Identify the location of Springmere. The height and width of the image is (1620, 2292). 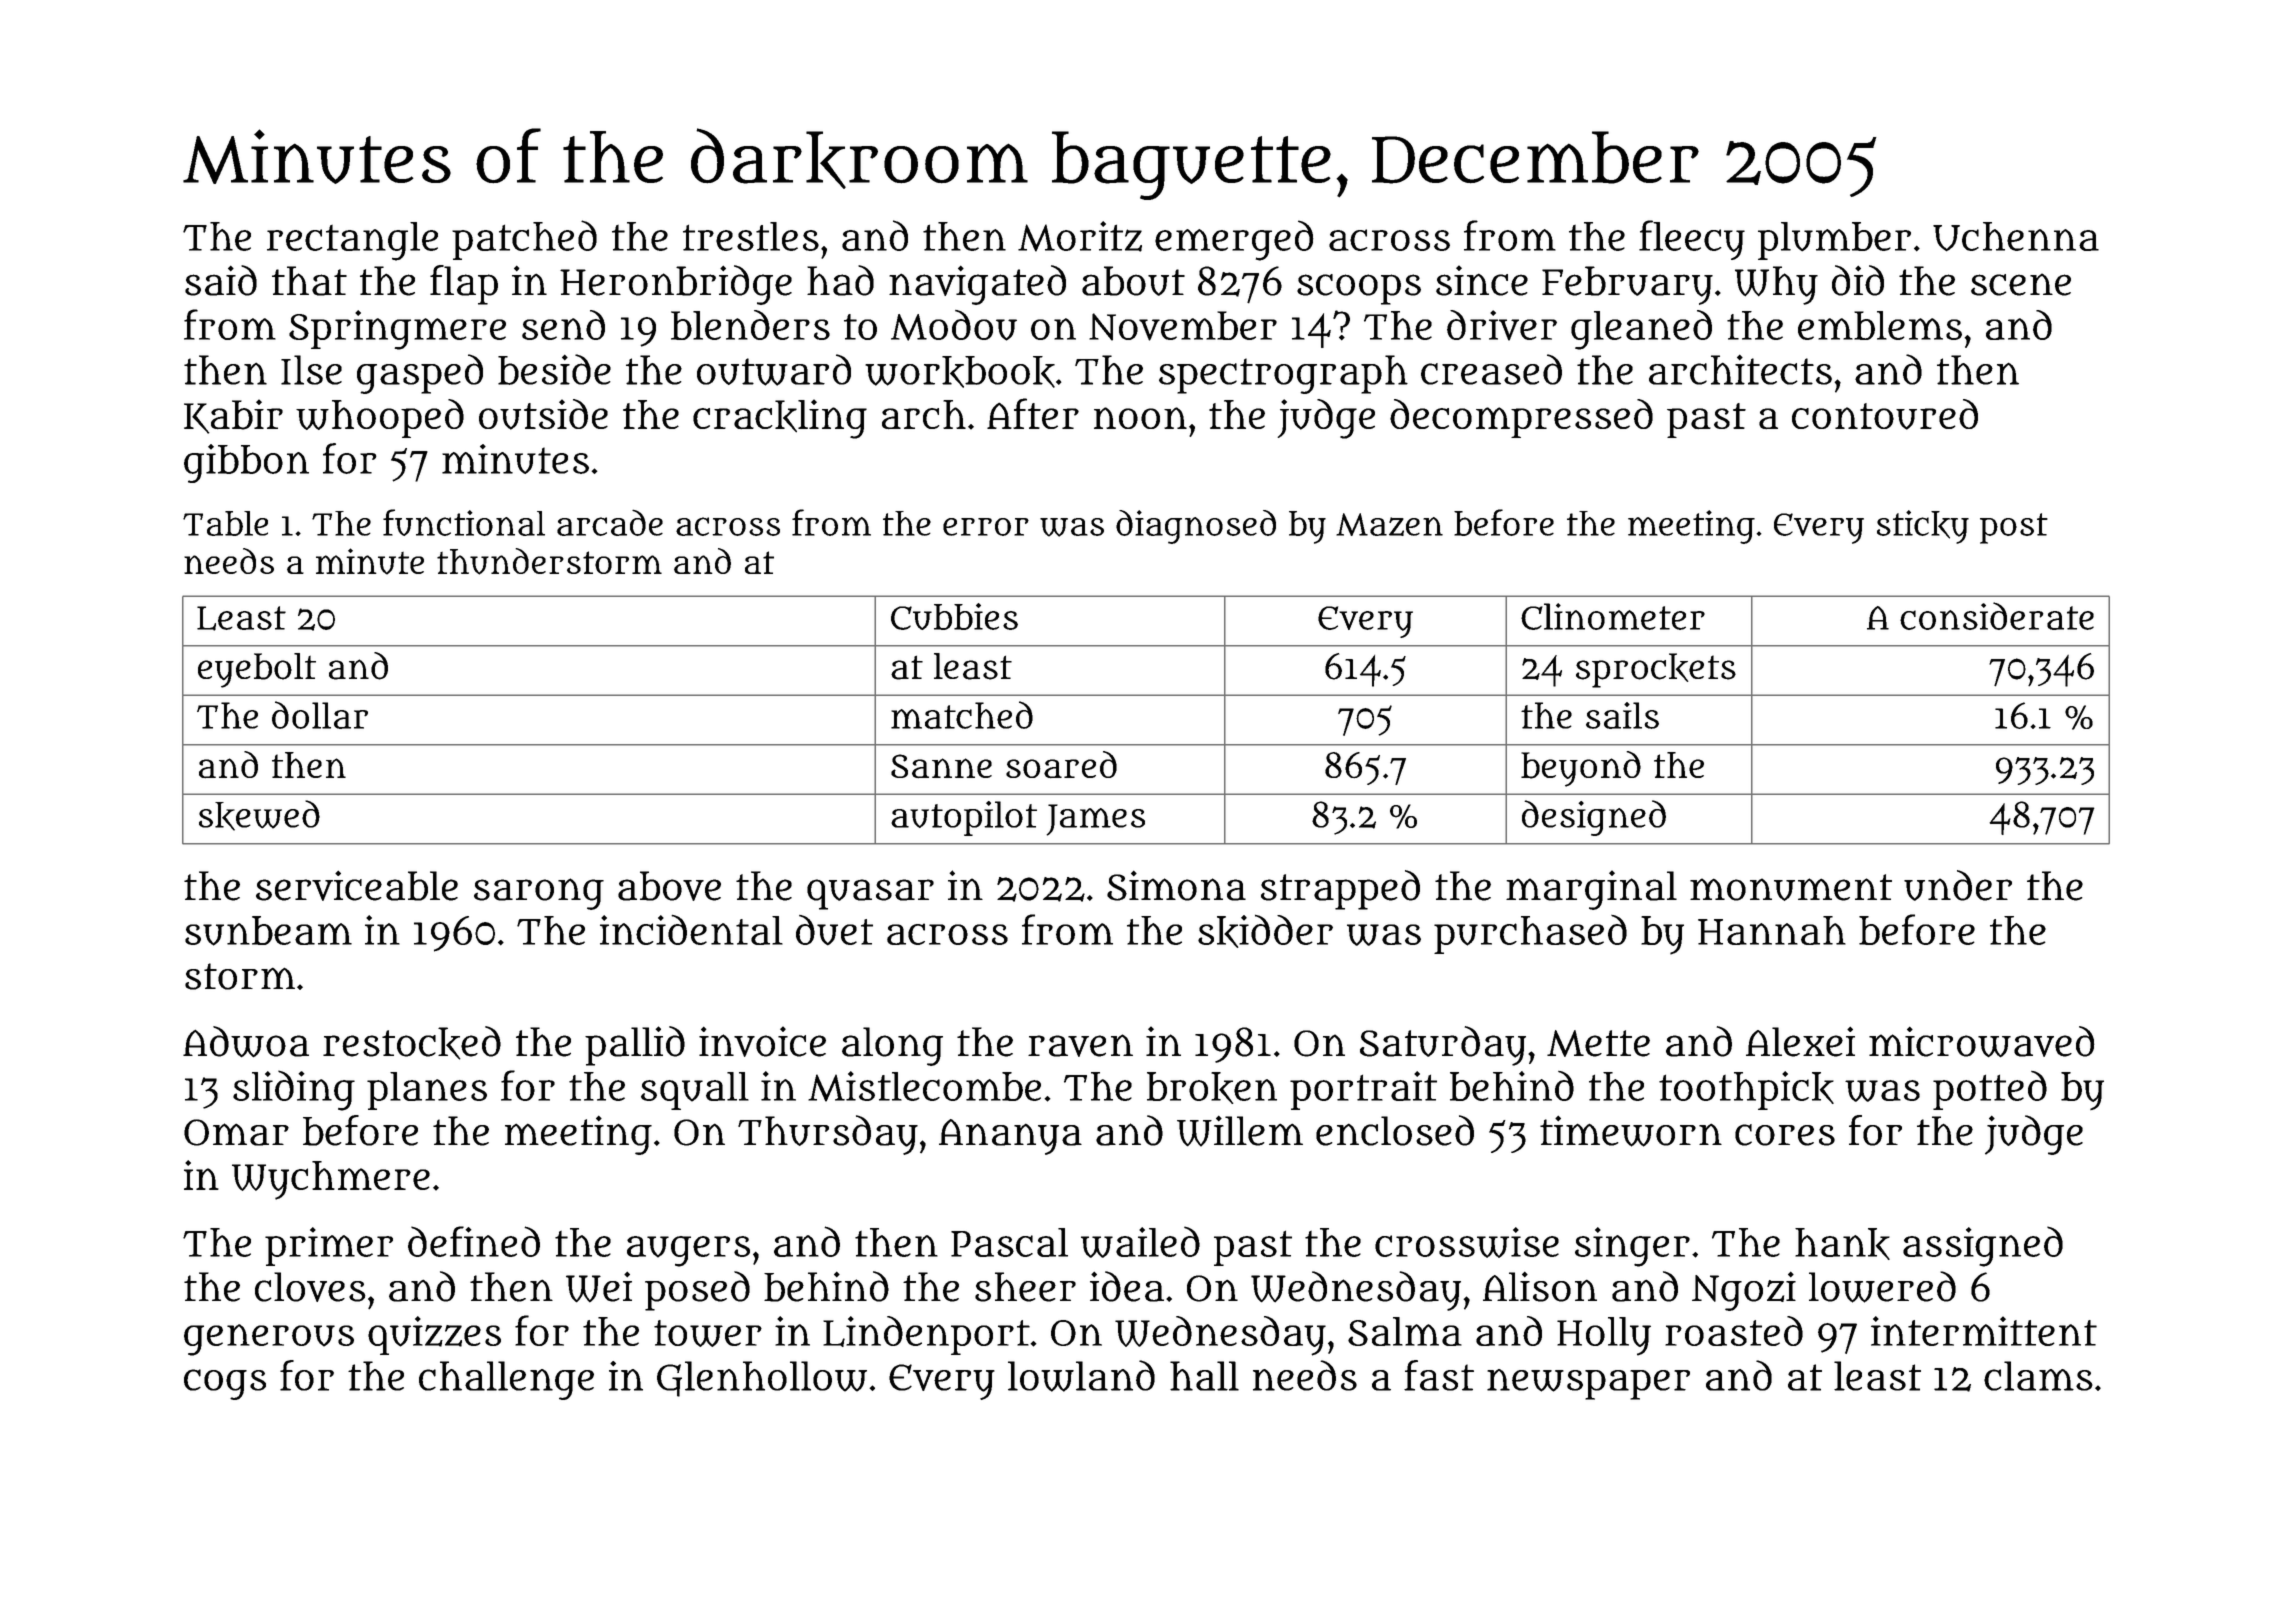
(397, 330).
